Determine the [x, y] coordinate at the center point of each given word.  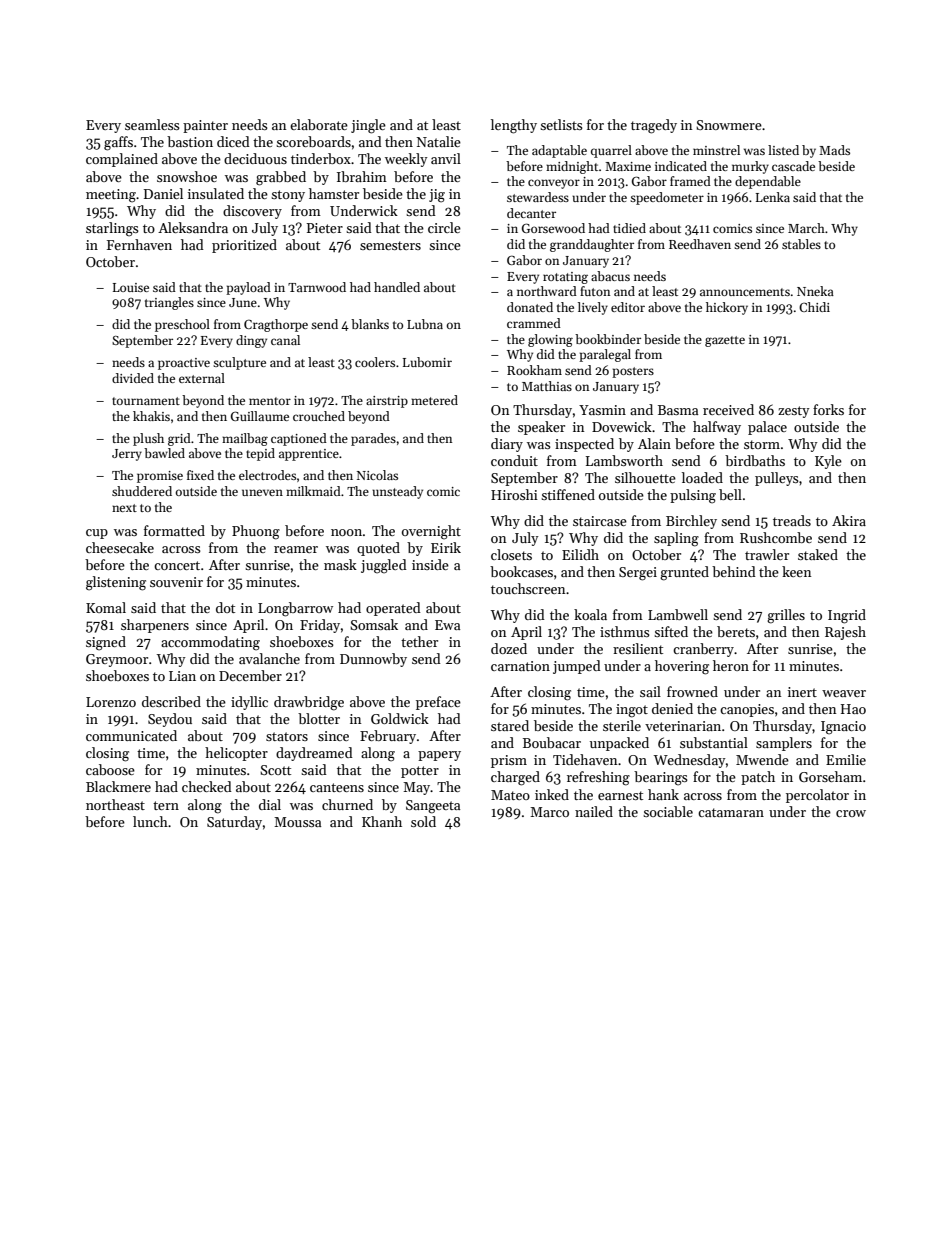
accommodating [210, 643]
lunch [150, 821]
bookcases [521, 571]
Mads [834, 150]
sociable [668, 811]
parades [373, 439]
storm [762, 444]
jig [437, 196]
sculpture [239, 363]
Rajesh [845, 633]
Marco [549, 812]
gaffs [118, 143]
